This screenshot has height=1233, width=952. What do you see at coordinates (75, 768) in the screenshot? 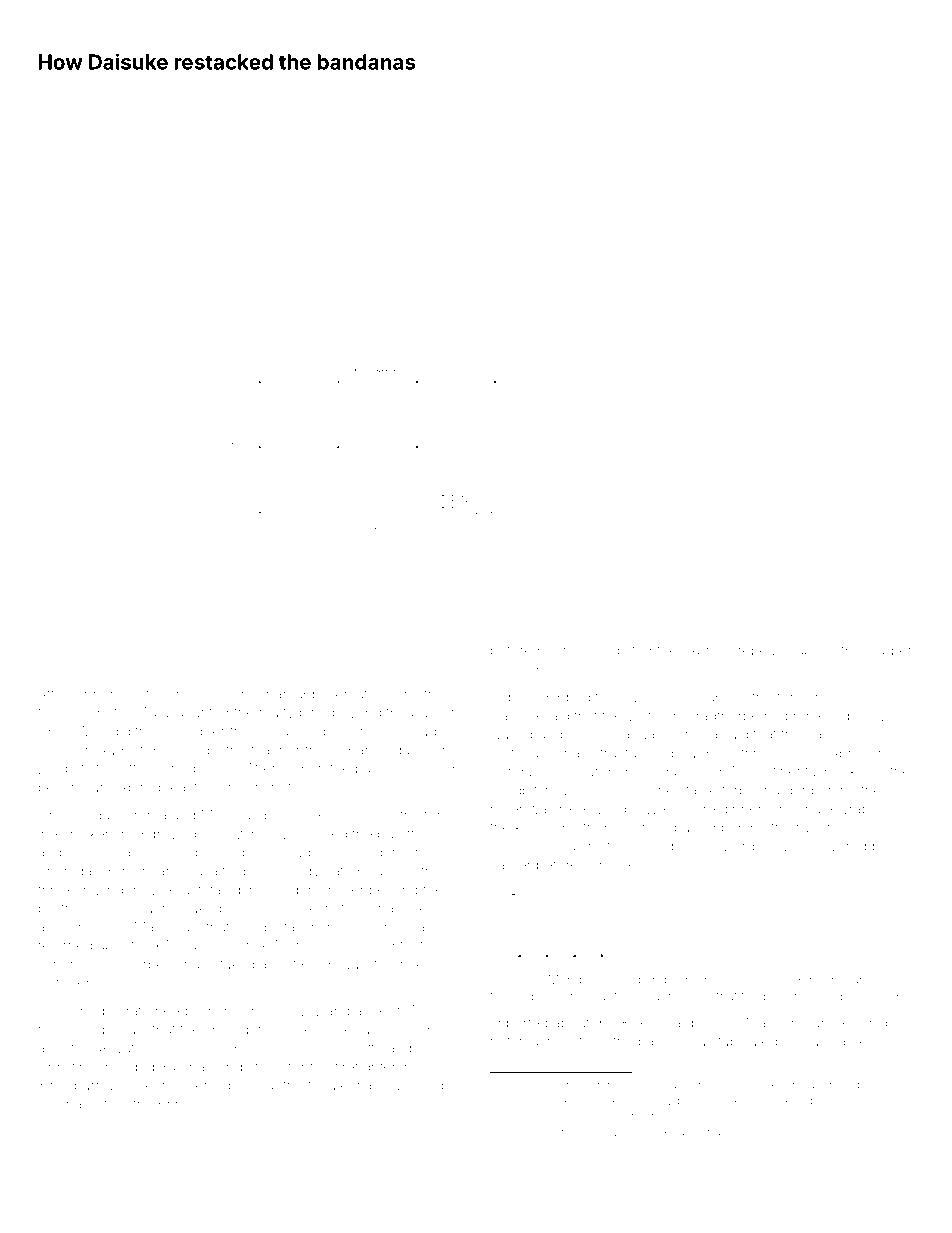
I see `darts` at bounding box center [75, 768].
